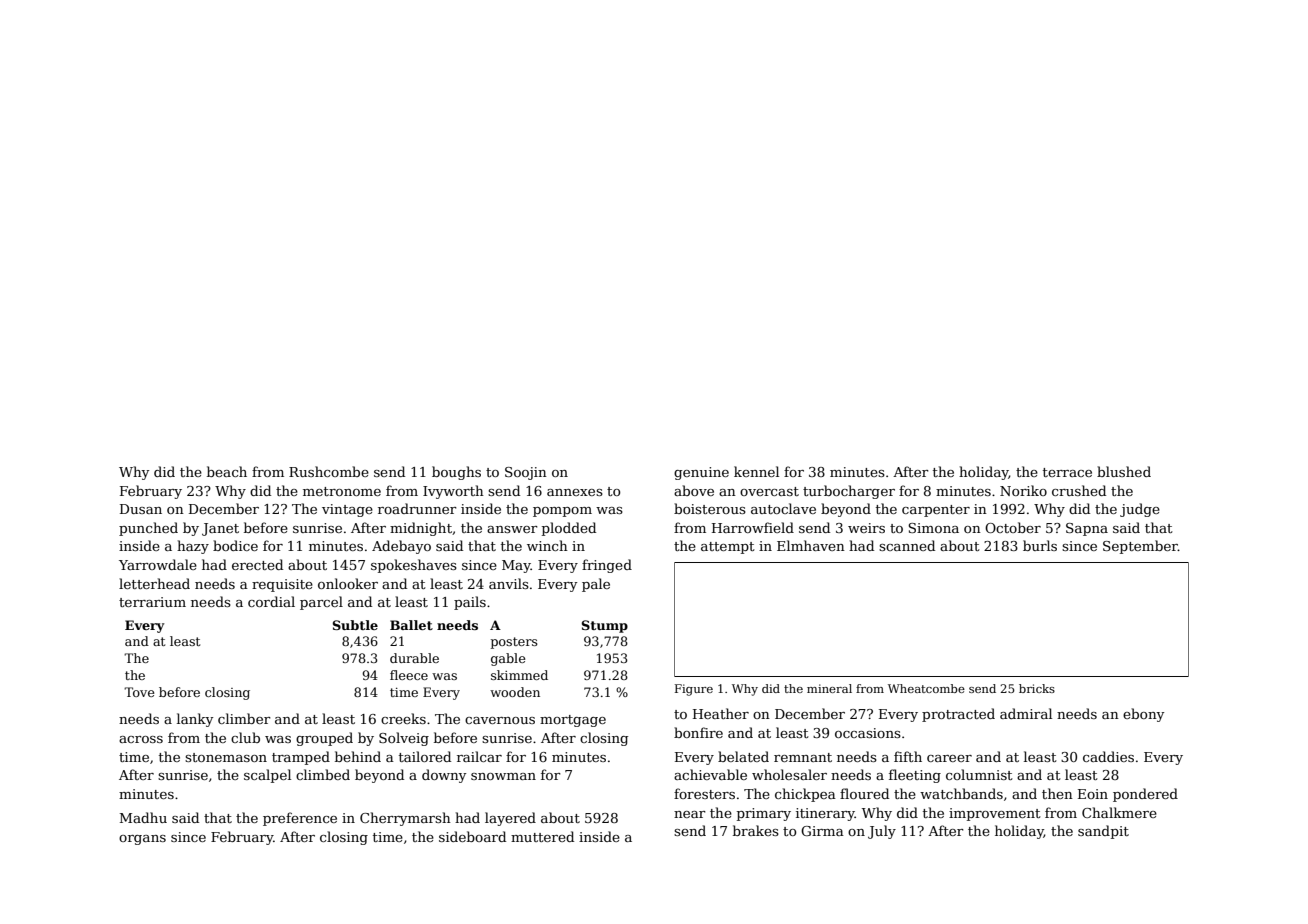  I want to click on metronome, so click(342, 491).
